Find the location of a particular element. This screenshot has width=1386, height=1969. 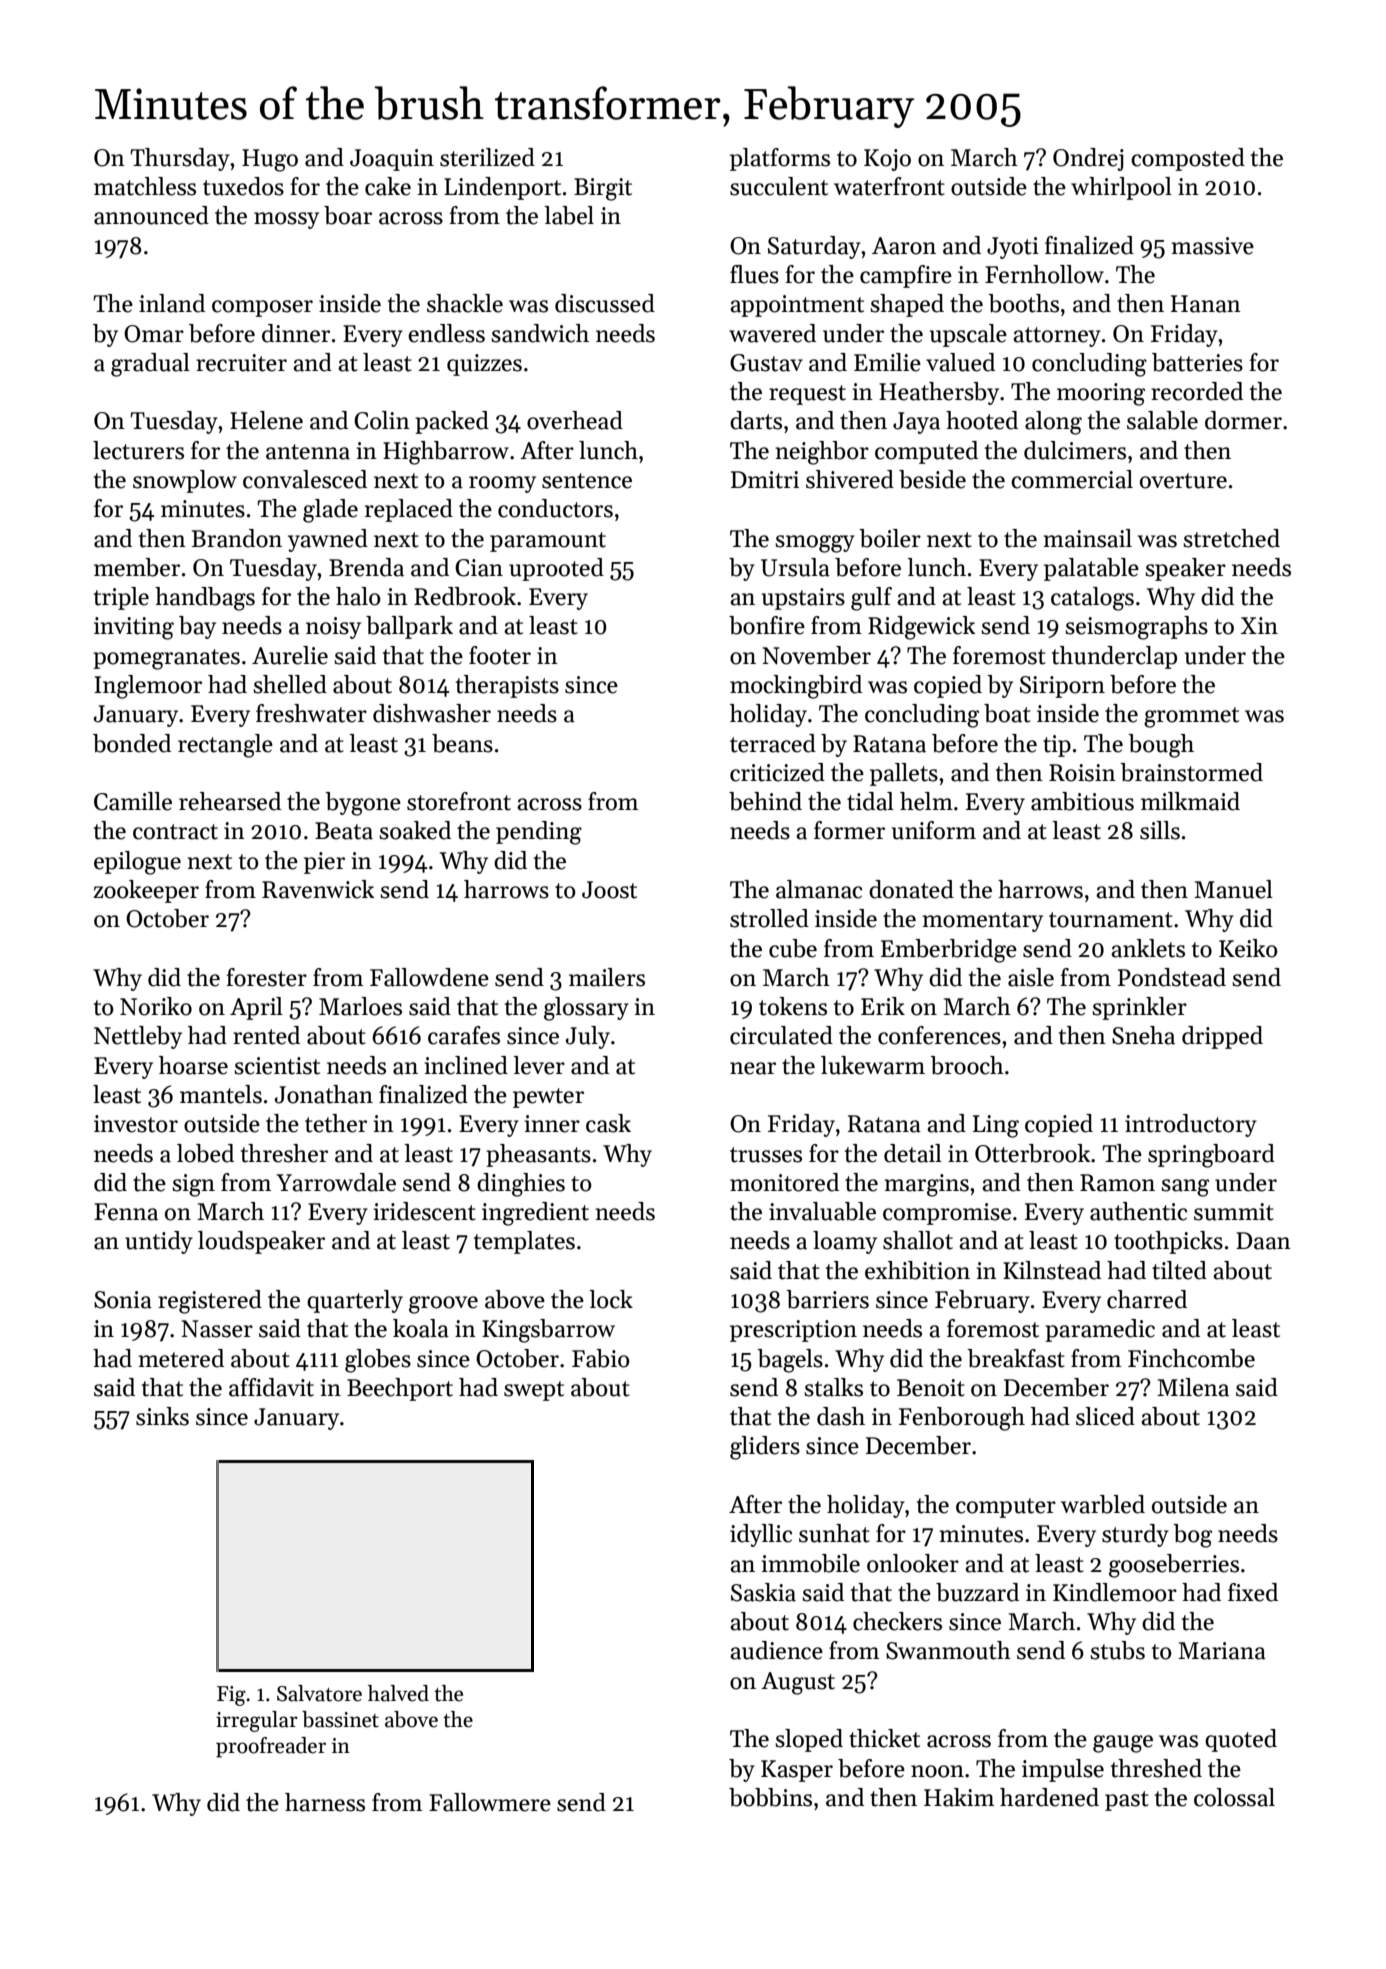

untidy is located at coordinates (159, 1242).
